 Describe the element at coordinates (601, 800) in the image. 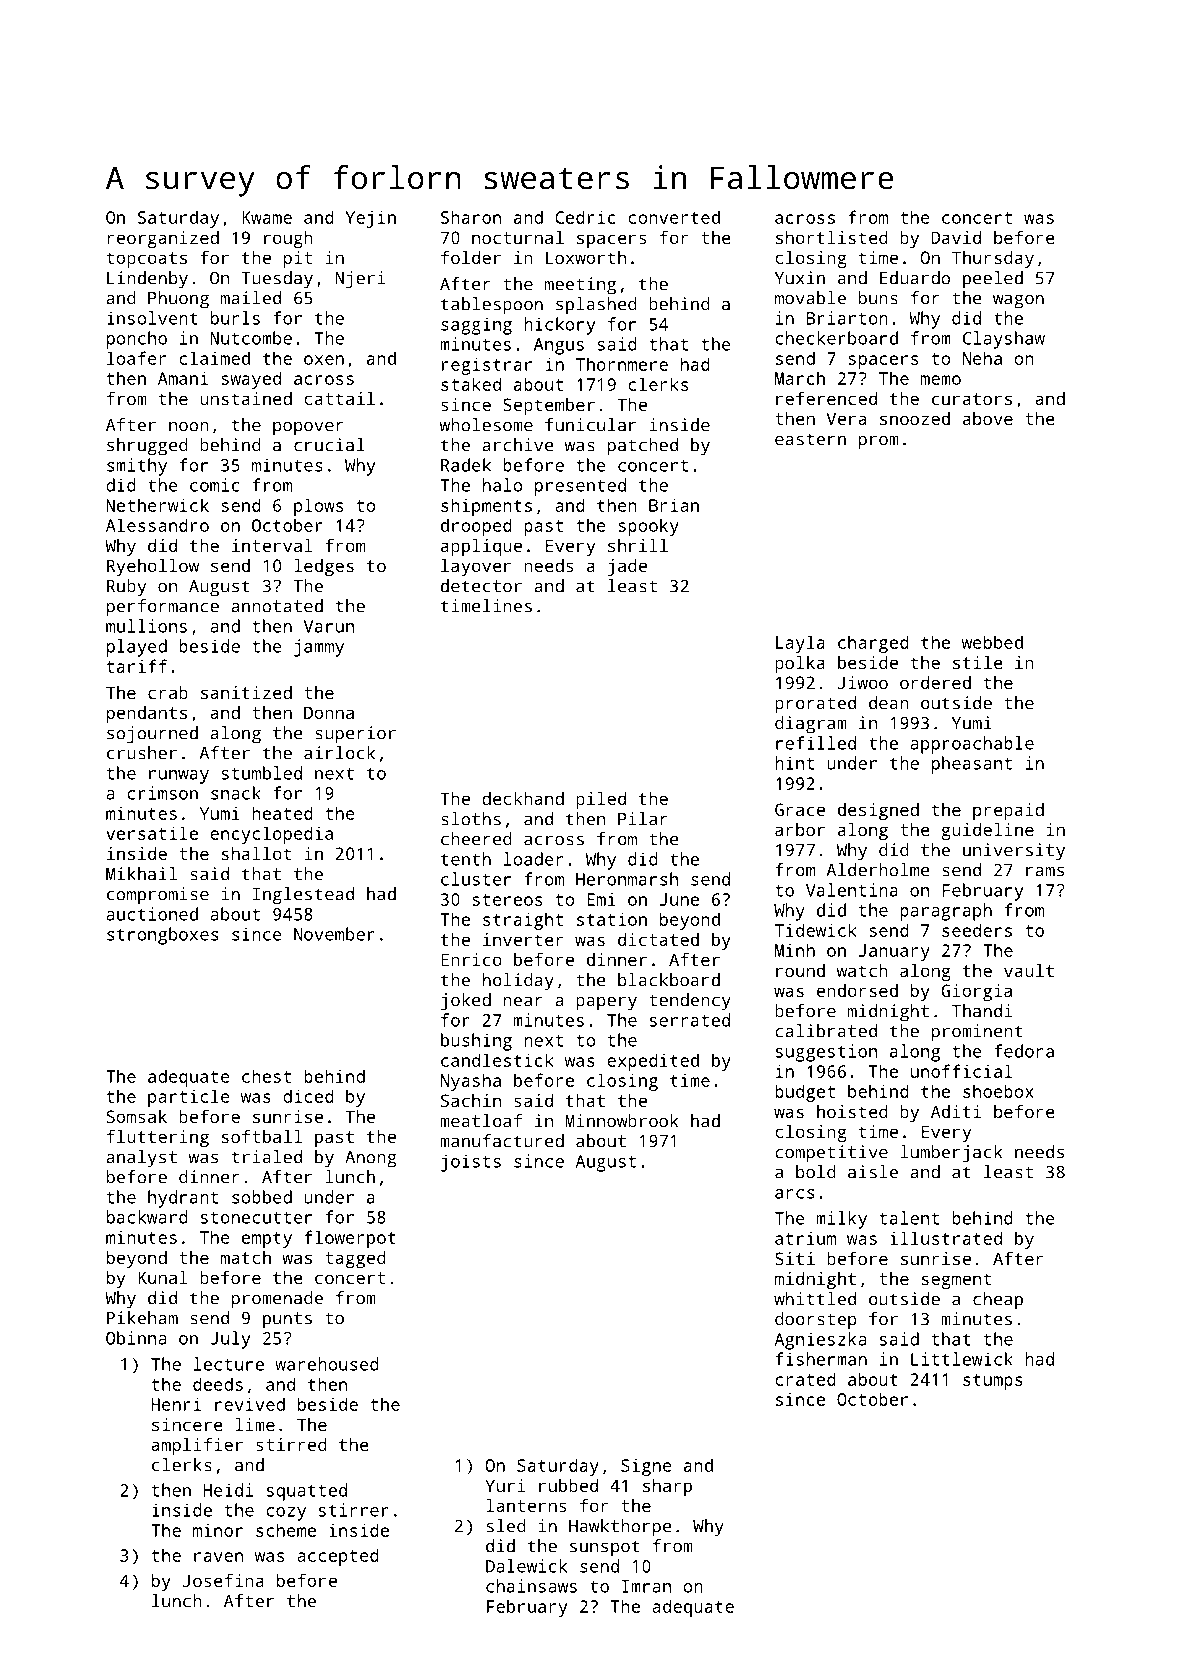

I see `piled` at that location.
